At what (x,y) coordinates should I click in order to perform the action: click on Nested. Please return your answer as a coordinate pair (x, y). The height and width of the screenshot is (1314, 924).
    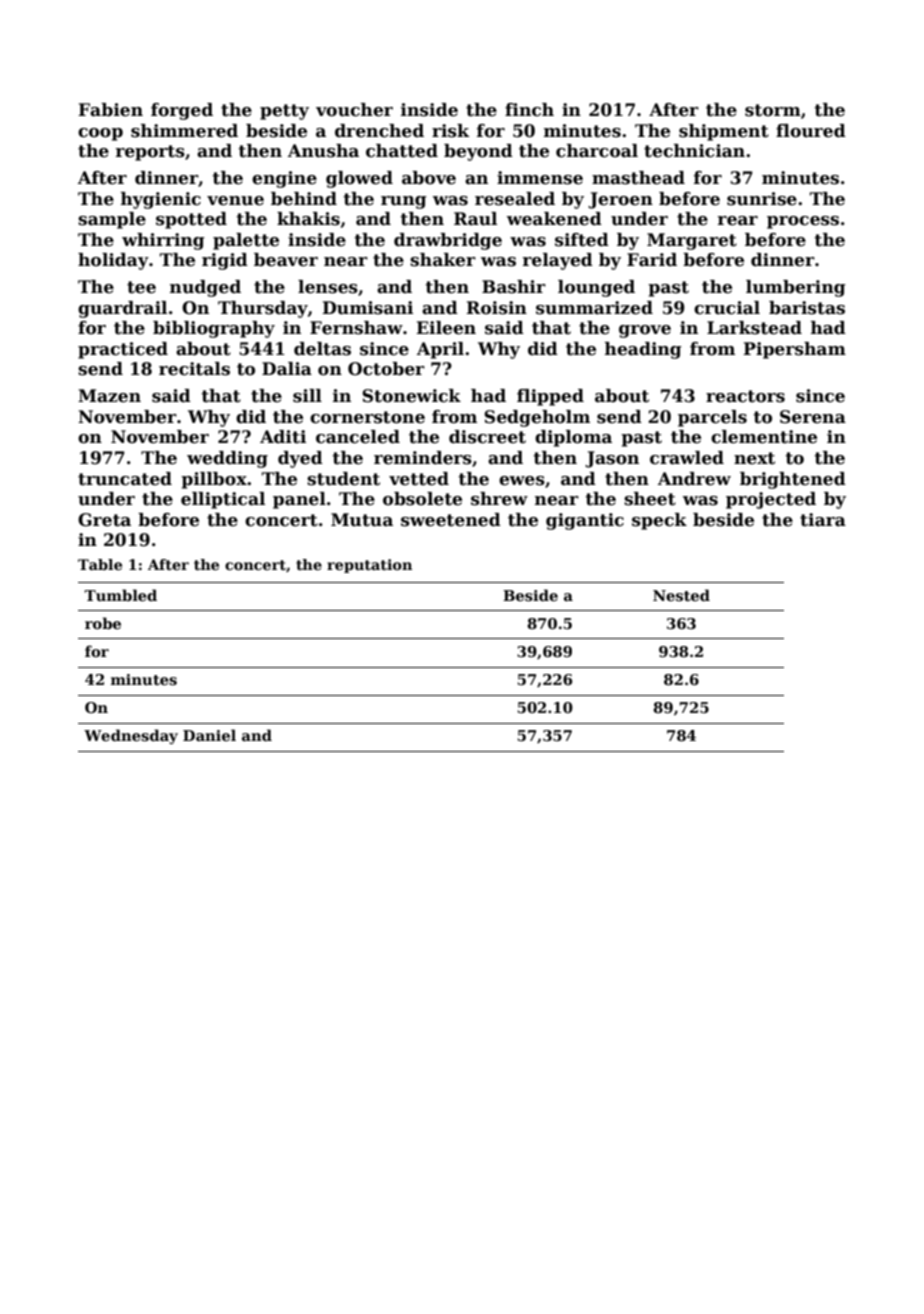
    Looking at the image, I should click on (681, 595).
